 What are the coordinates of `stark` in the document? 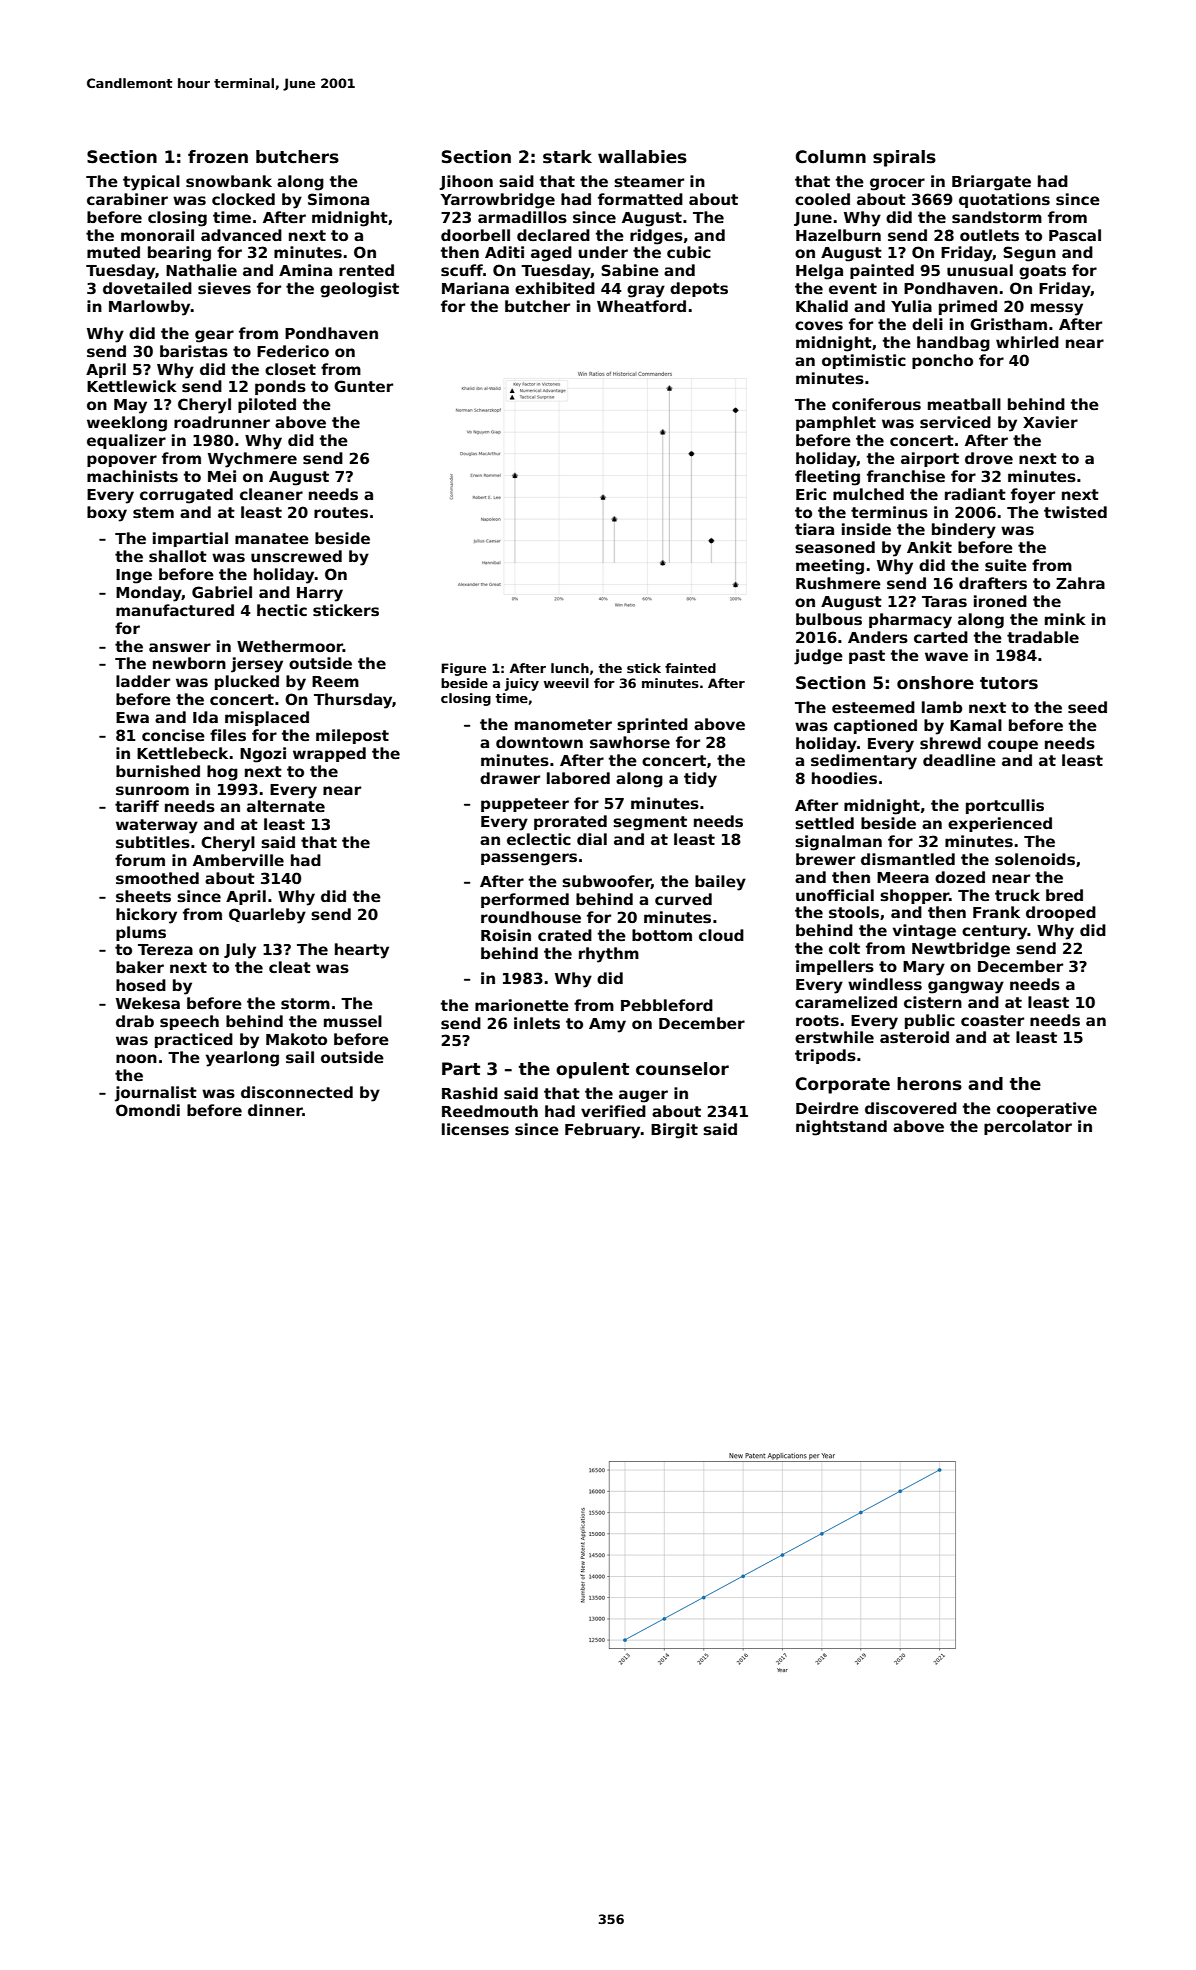 It's located at (567, 157).
